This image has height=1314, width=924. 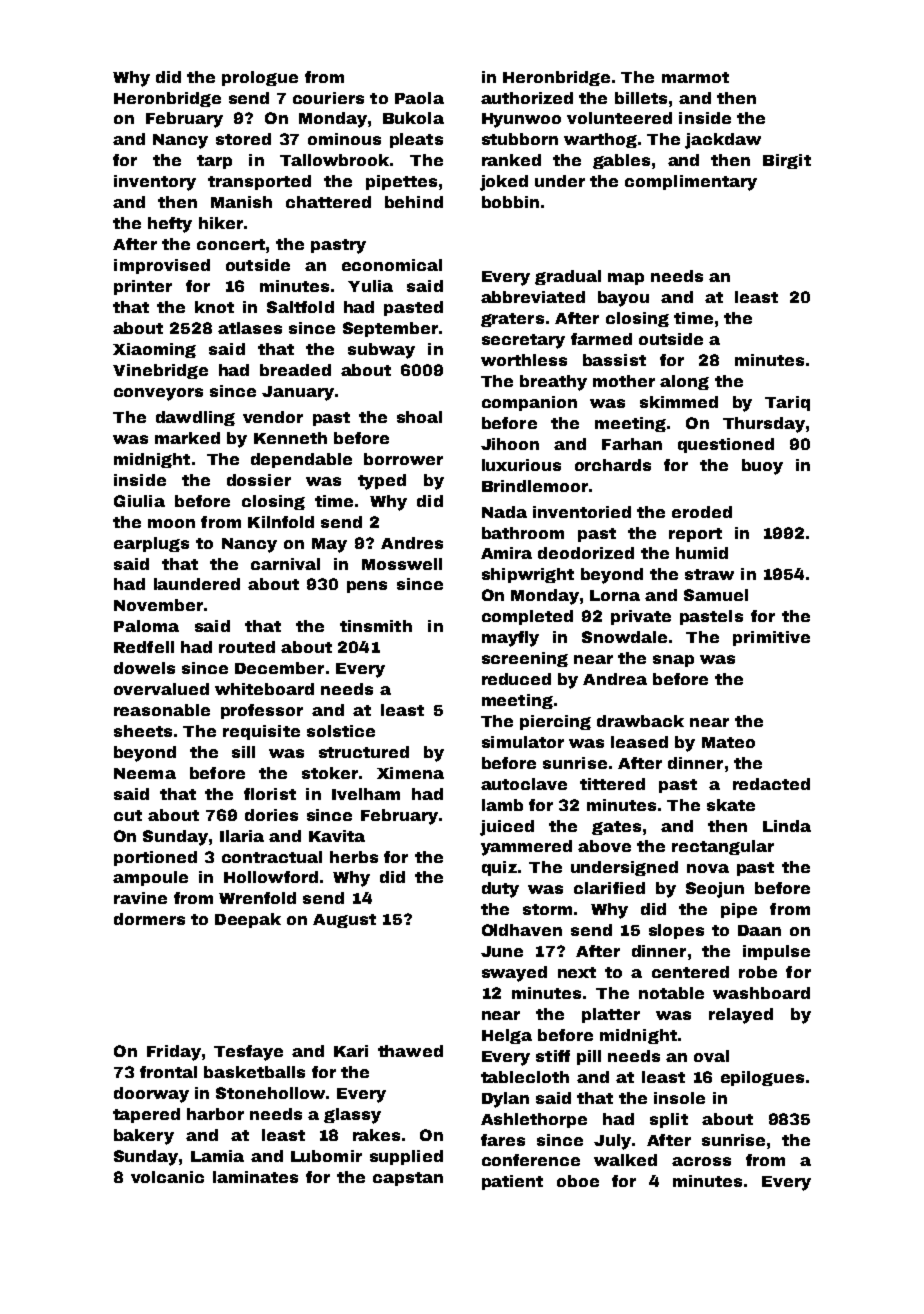 I want to click on Linda, so click(x=787, y=826).
